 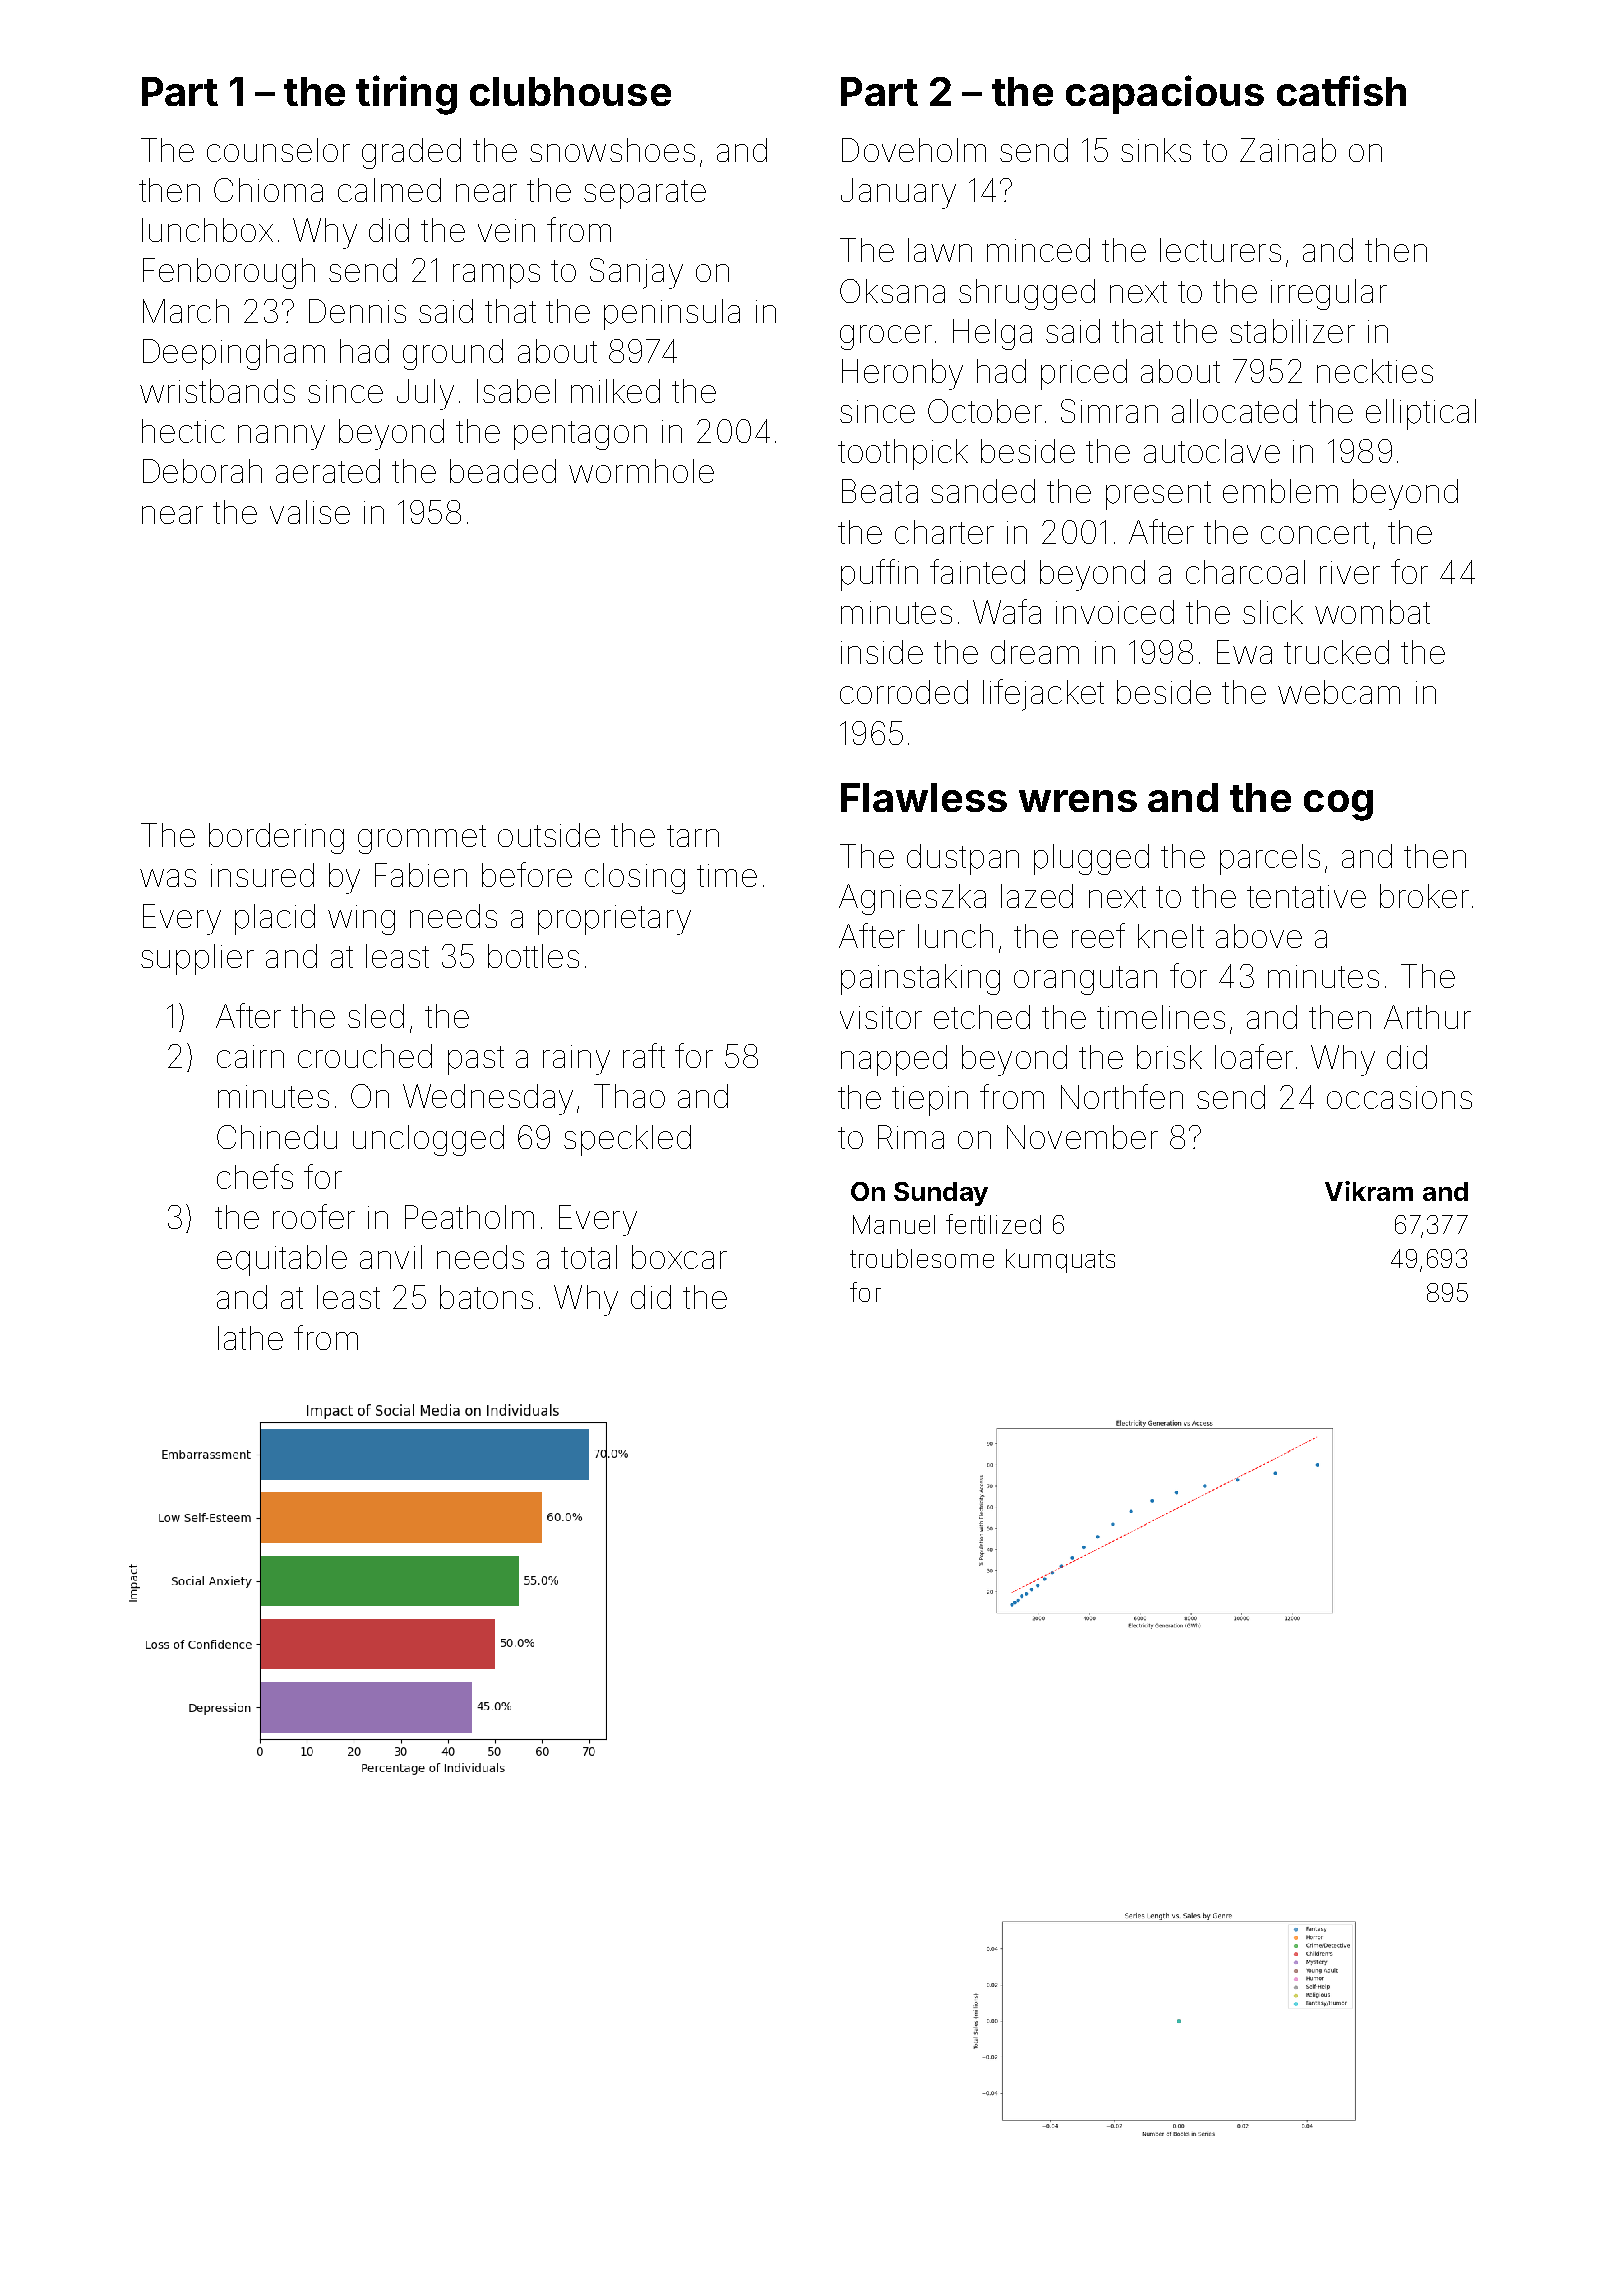 I want to click on troublesome, so click(x=922, y=1258).
